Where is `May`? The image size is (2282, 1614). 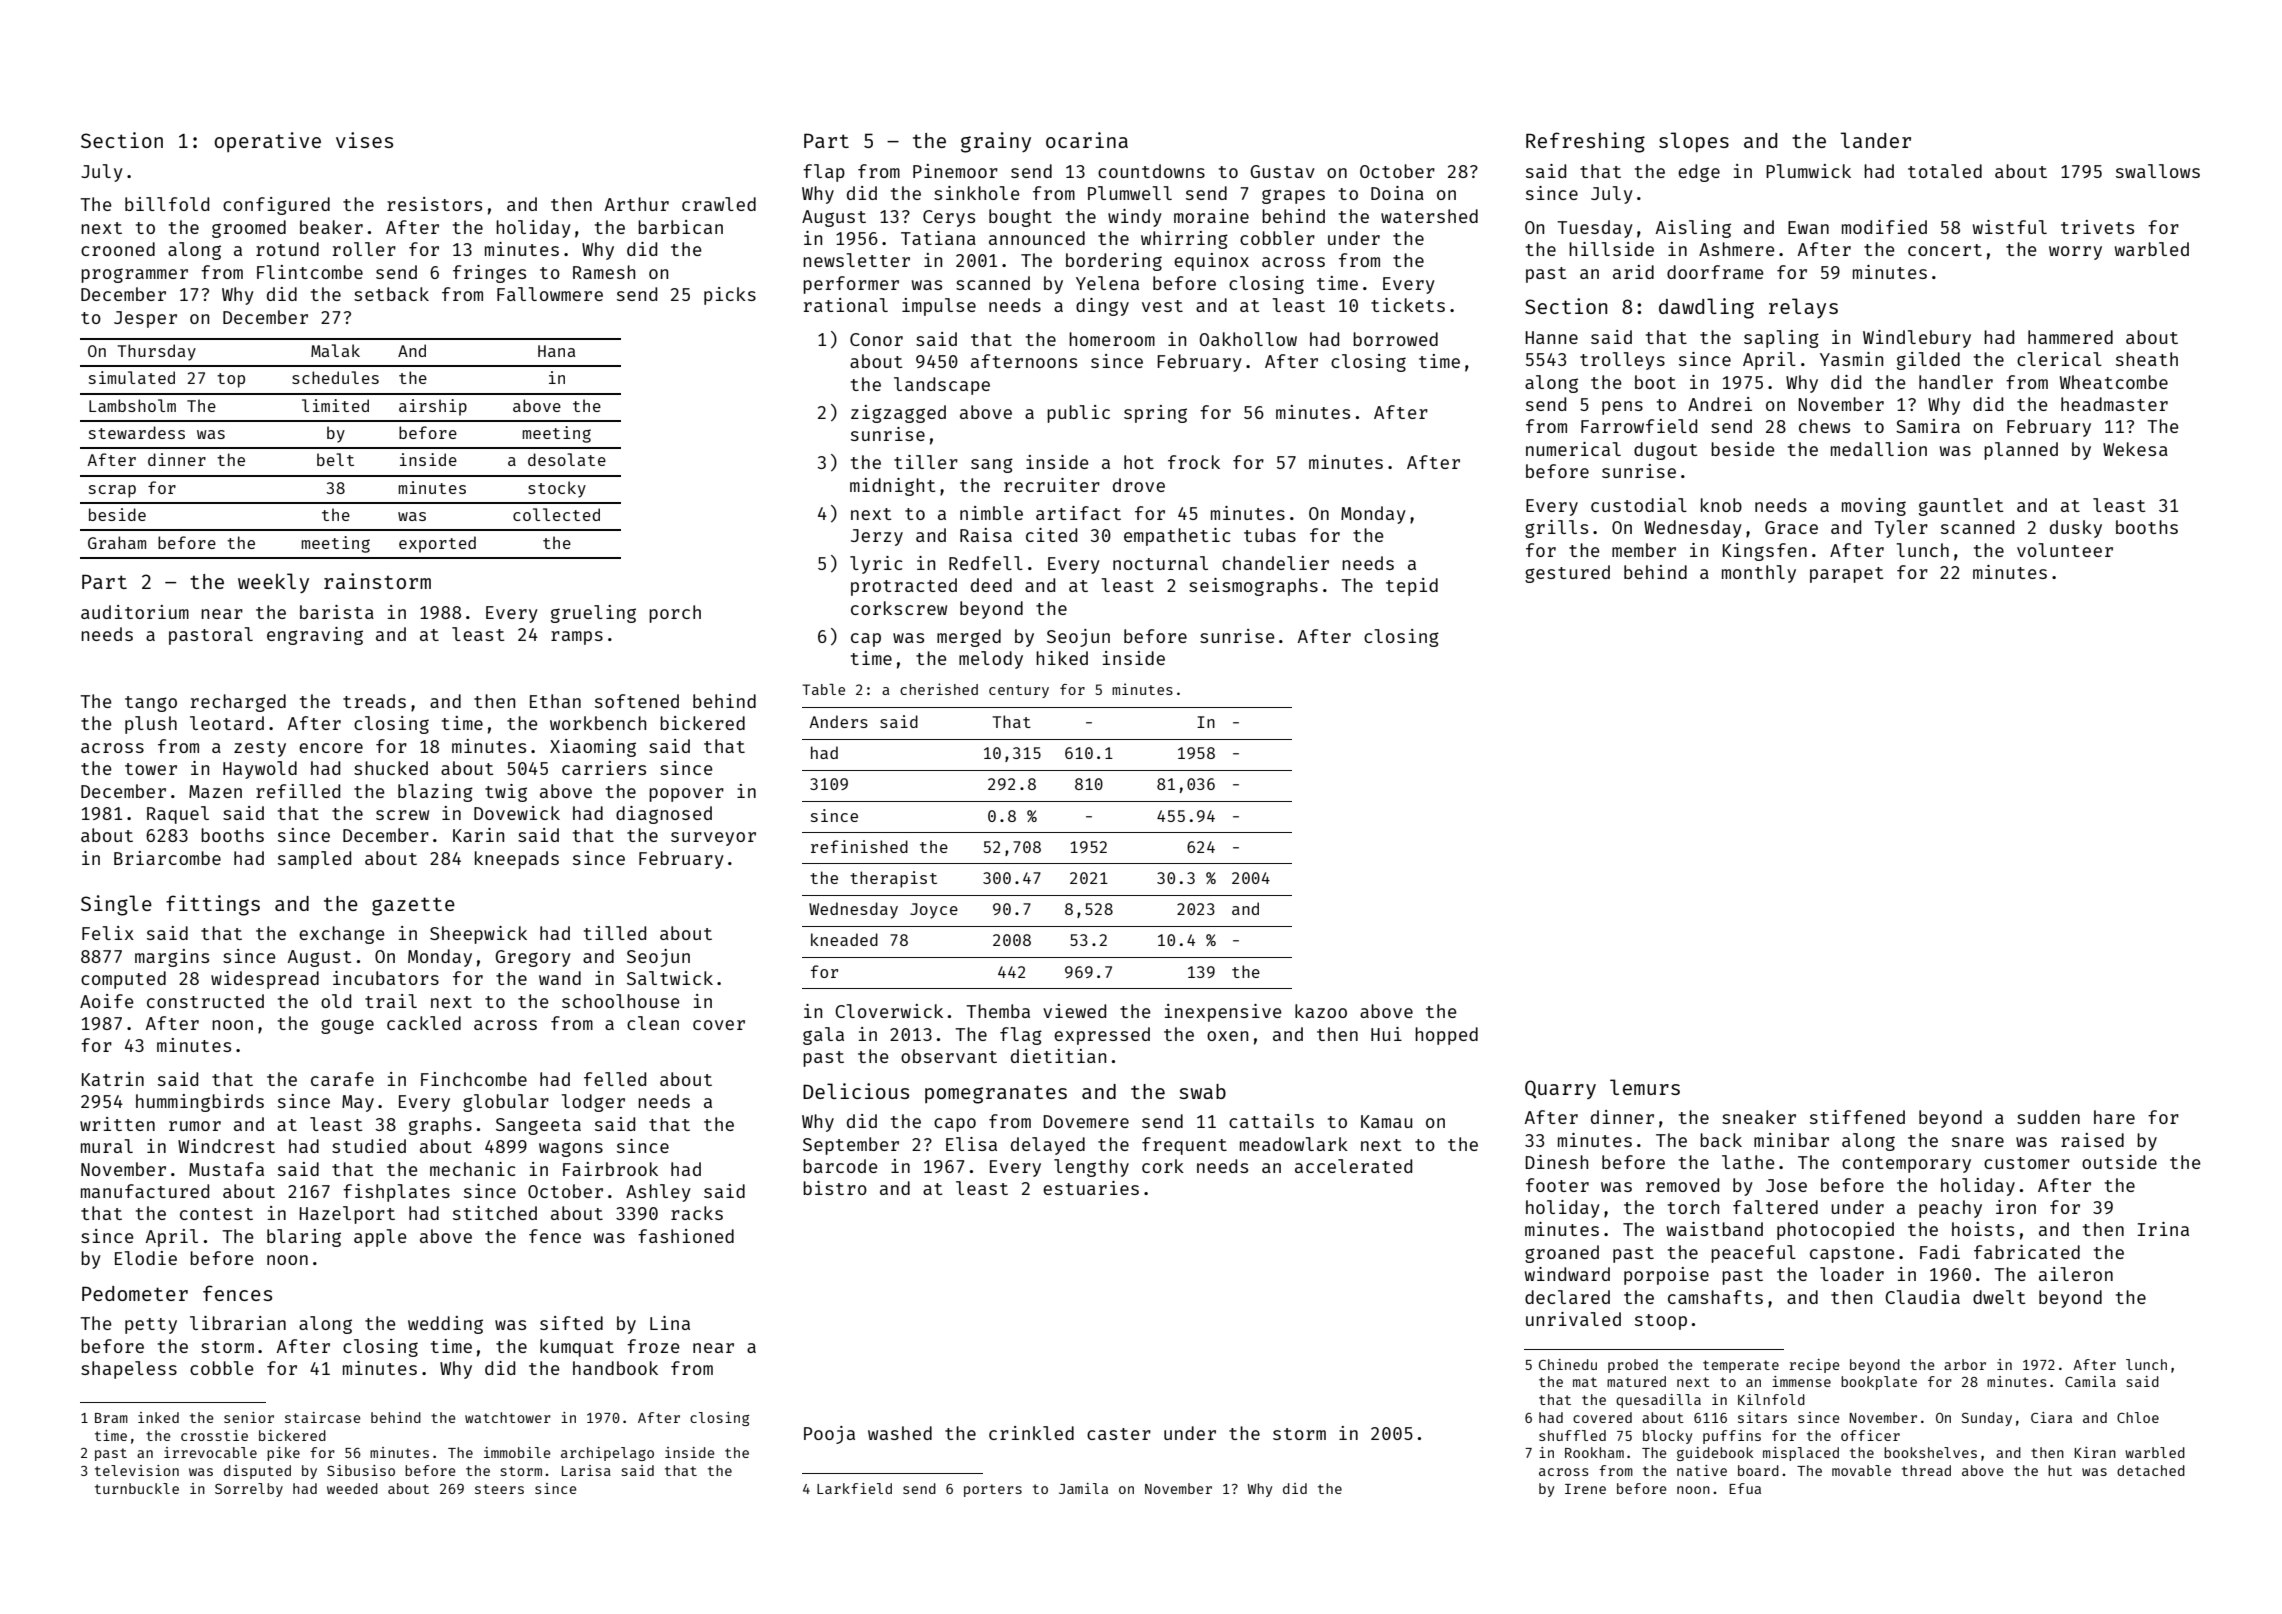 May is located at coordinates (358, 1103).
